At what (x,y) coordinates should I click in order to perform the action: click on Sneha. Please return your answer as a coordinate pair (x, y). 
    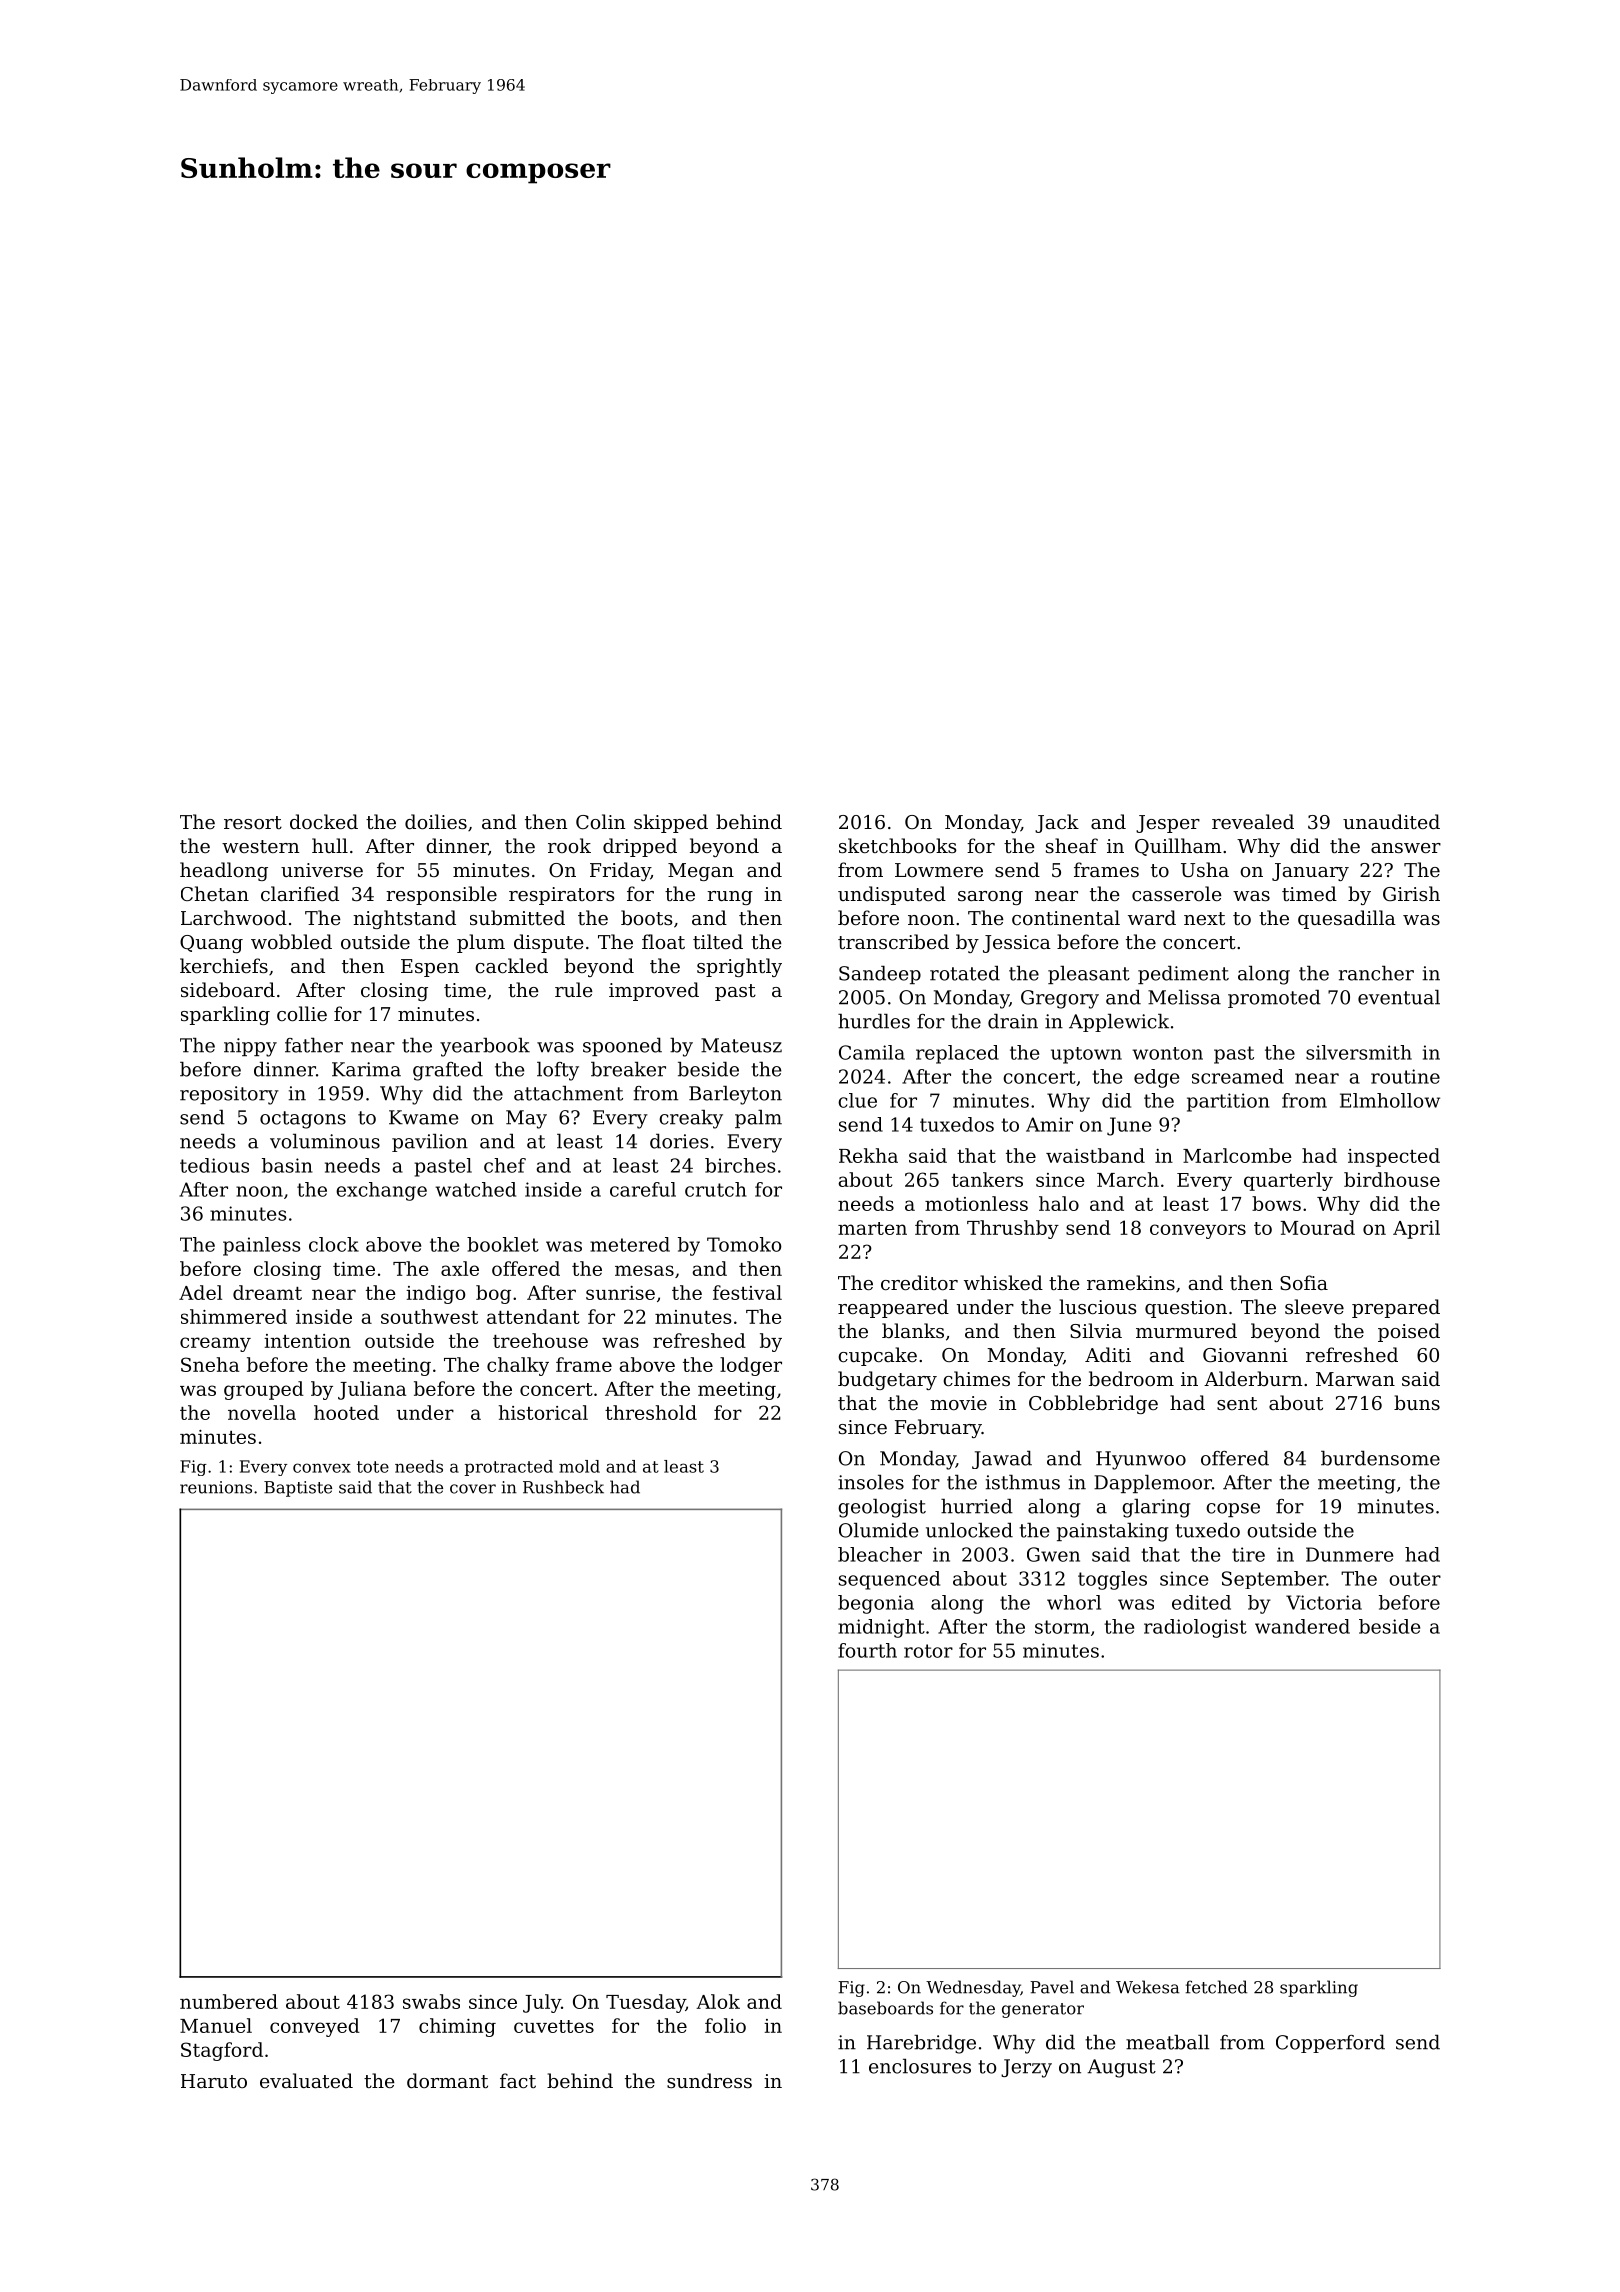
    Looking at the image, I should click on (210, 1364).
